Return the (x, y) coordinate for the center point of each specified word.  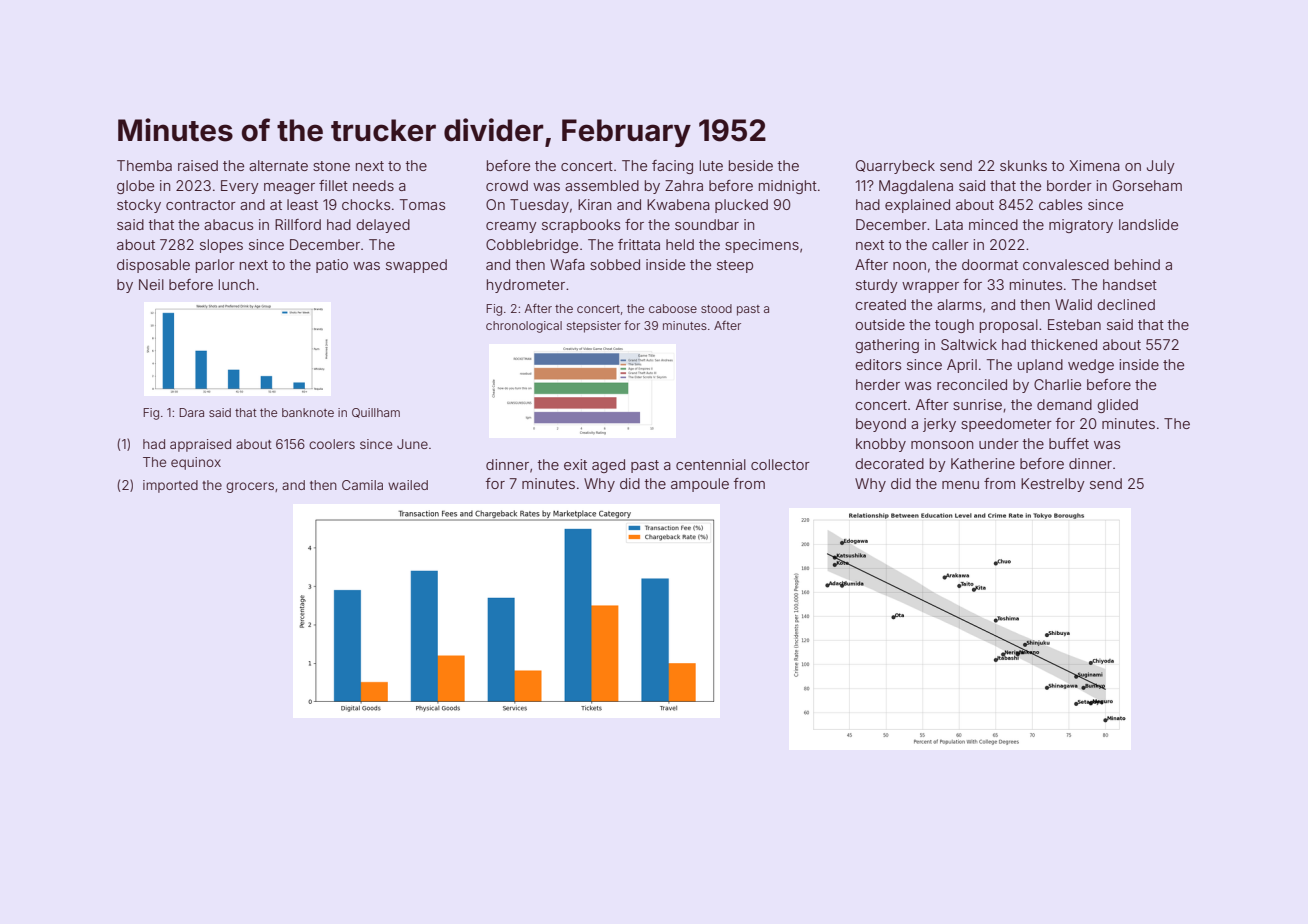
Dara (191, 412)
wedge (1091, 366)
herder (878, 384)
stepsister (594, 327)
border (1069, 185)
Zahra (684, 185)
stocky (139, 206)
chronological (524, 327)
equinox (196, 463)
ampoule (700, 485)
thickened (1064, 344)
